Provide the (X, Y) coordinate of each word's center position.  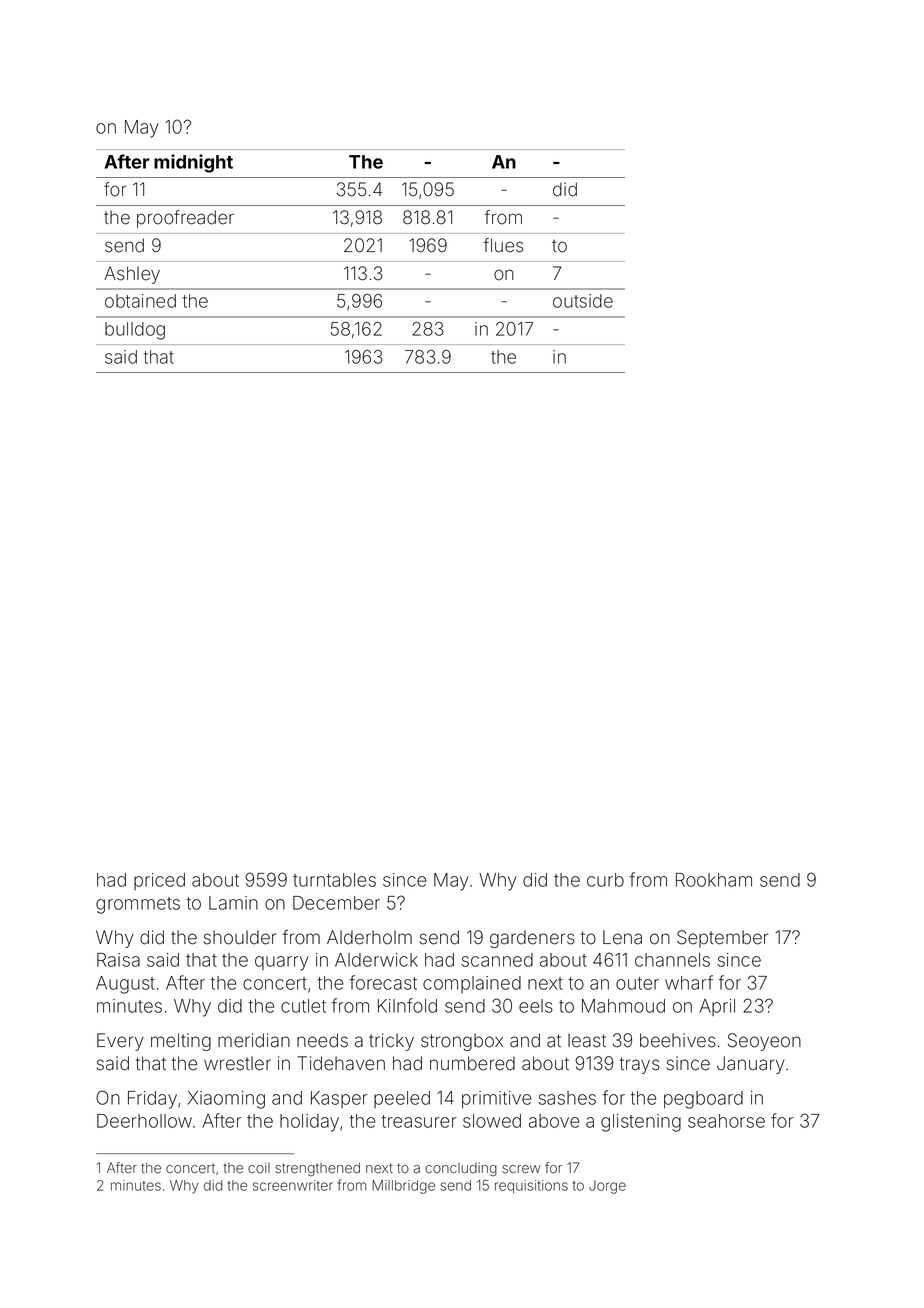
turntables (334, 880)
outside (583, 301)
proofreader (185, 219)
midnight (193, 163)
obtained (140, 301)
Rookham (714, 880)
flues (503, 245)
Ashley (132, 275)
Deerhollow (144, 1121)
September (722, 939)
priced (159, 881)
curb (605, 880)
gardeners (532, 939)
